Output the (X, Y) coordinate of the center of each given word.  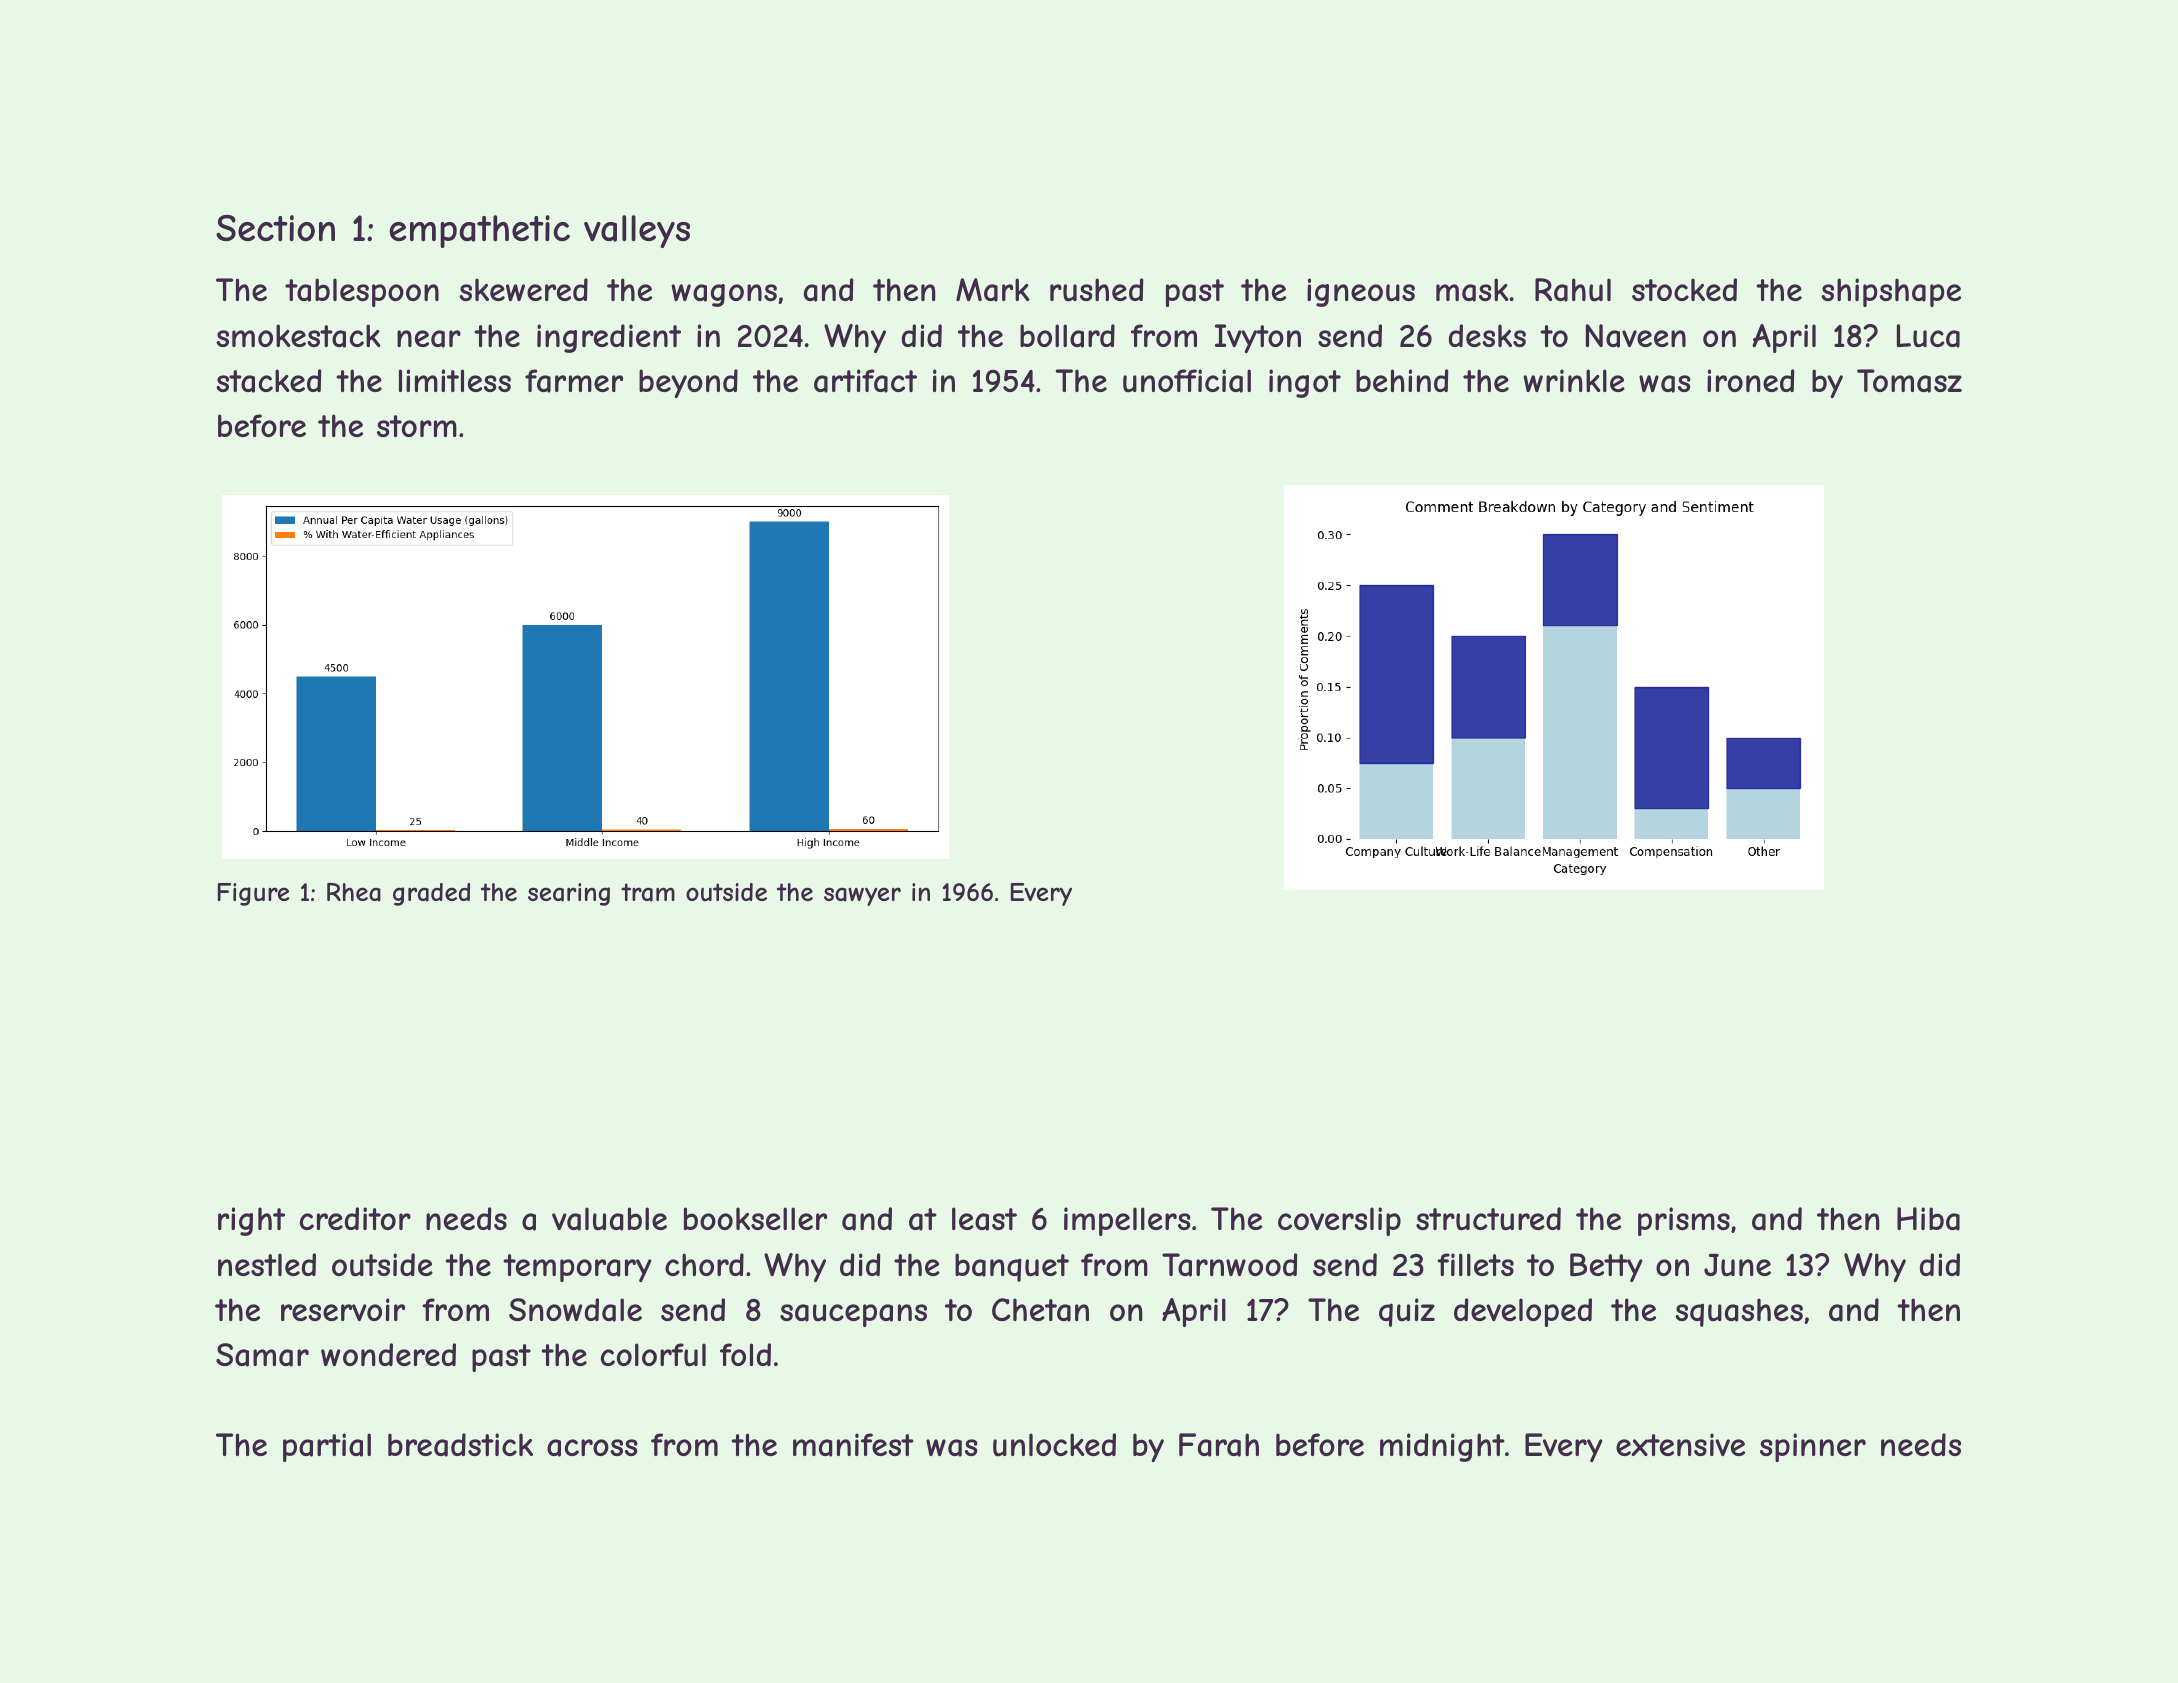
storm (417, 426)
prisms (1684, 1221)
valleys (637, 231)
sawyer (862, 896)
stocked (1684, 289)
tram (648, 892)
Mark (993, 290)
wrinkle (1574, 380)
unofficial (1187, 381)
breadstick (460, 1445)
